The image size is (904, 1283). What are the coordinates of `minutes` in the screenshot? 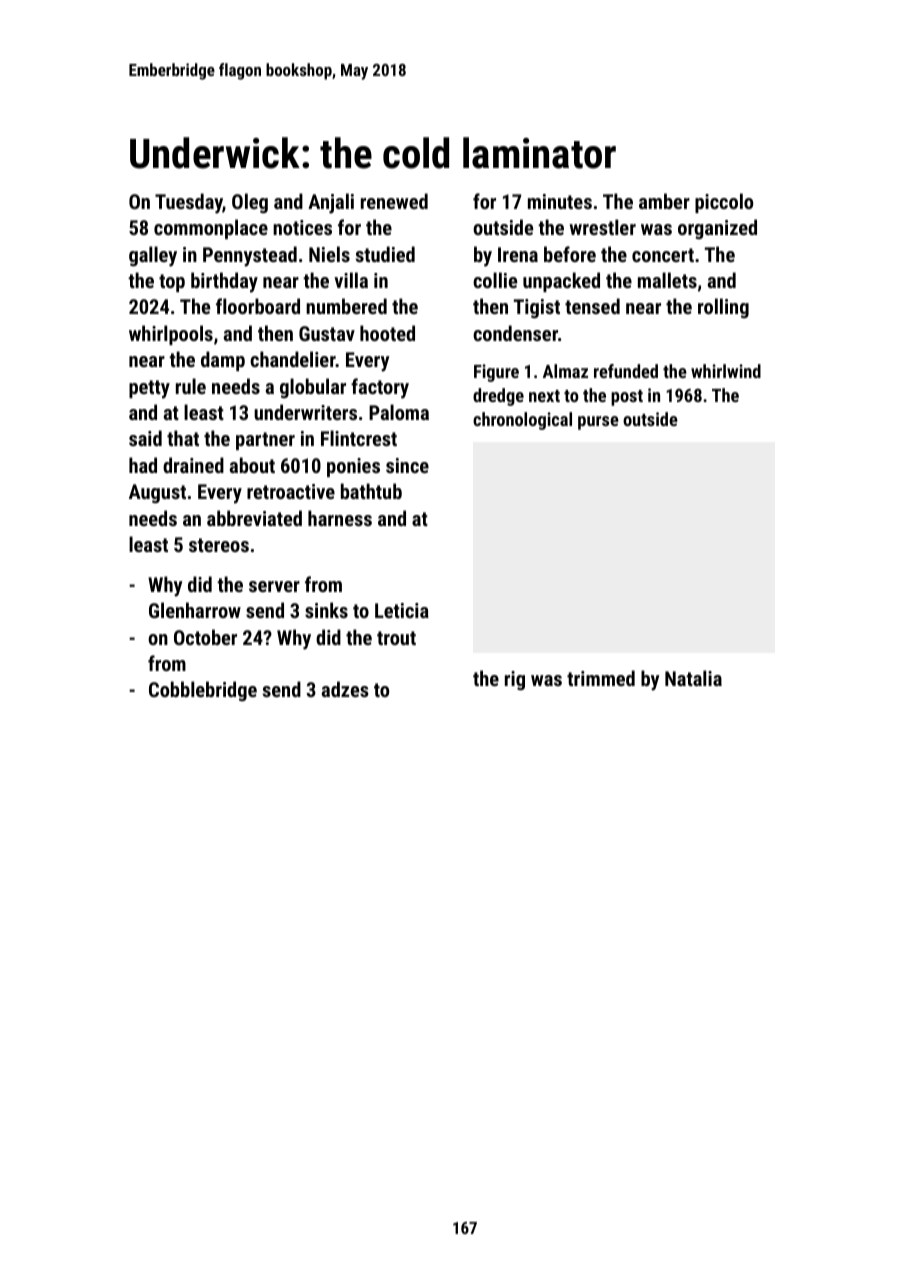 It's located at (560, 201).
